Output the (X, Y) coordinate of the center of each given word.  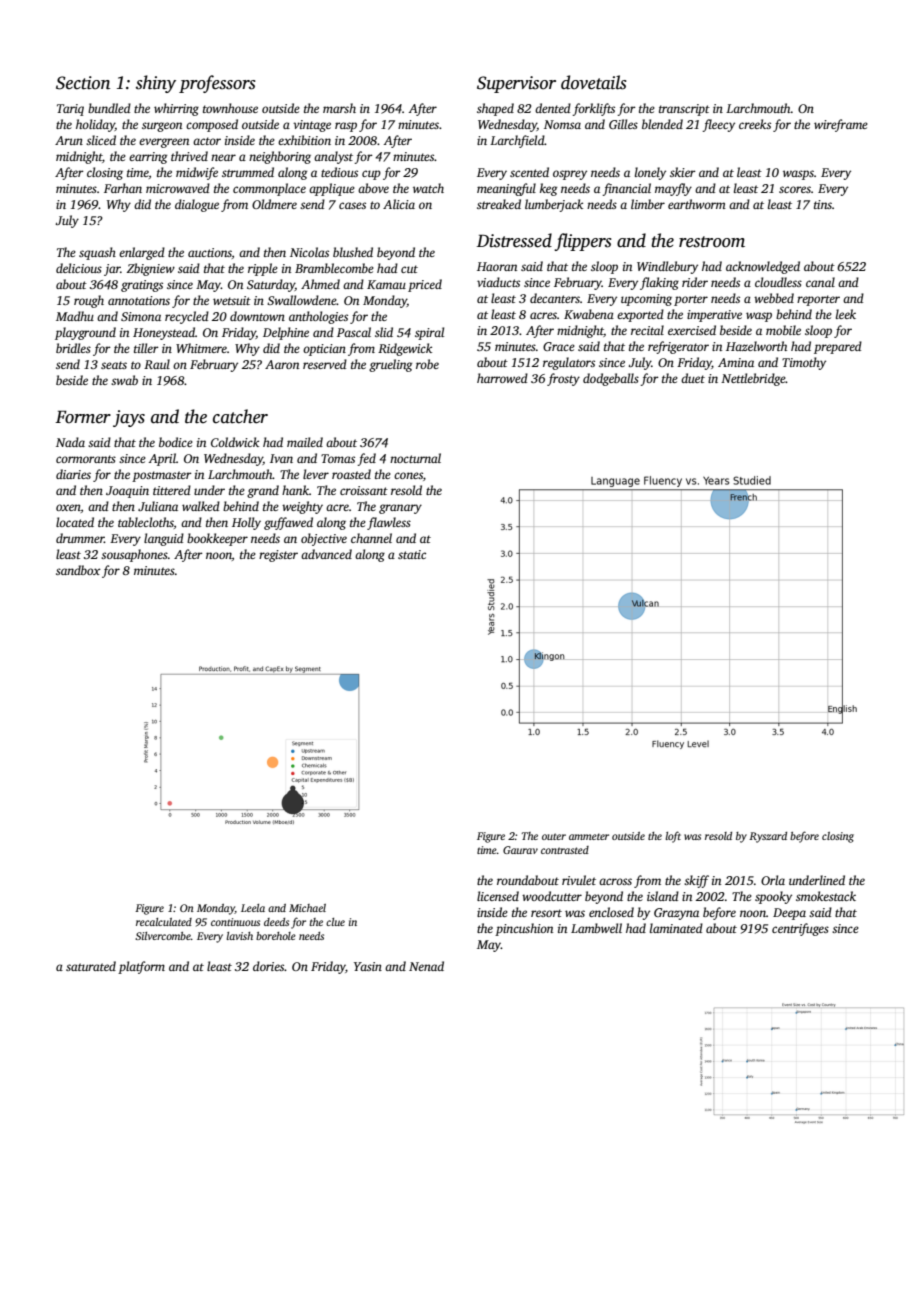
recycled (187, 317)
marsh (339, 108)
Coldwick (235, 442)
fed (366, 459)
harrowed (502, 378)
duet (693, 378)
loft (673, 837)
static (412, 554)
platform (141, 967)
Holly (246, 523)
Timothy (804, 363)
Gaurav (520, 850)
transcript (684, 110)
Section (83, 83)
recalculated (164, 922)
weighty (302, 507)
